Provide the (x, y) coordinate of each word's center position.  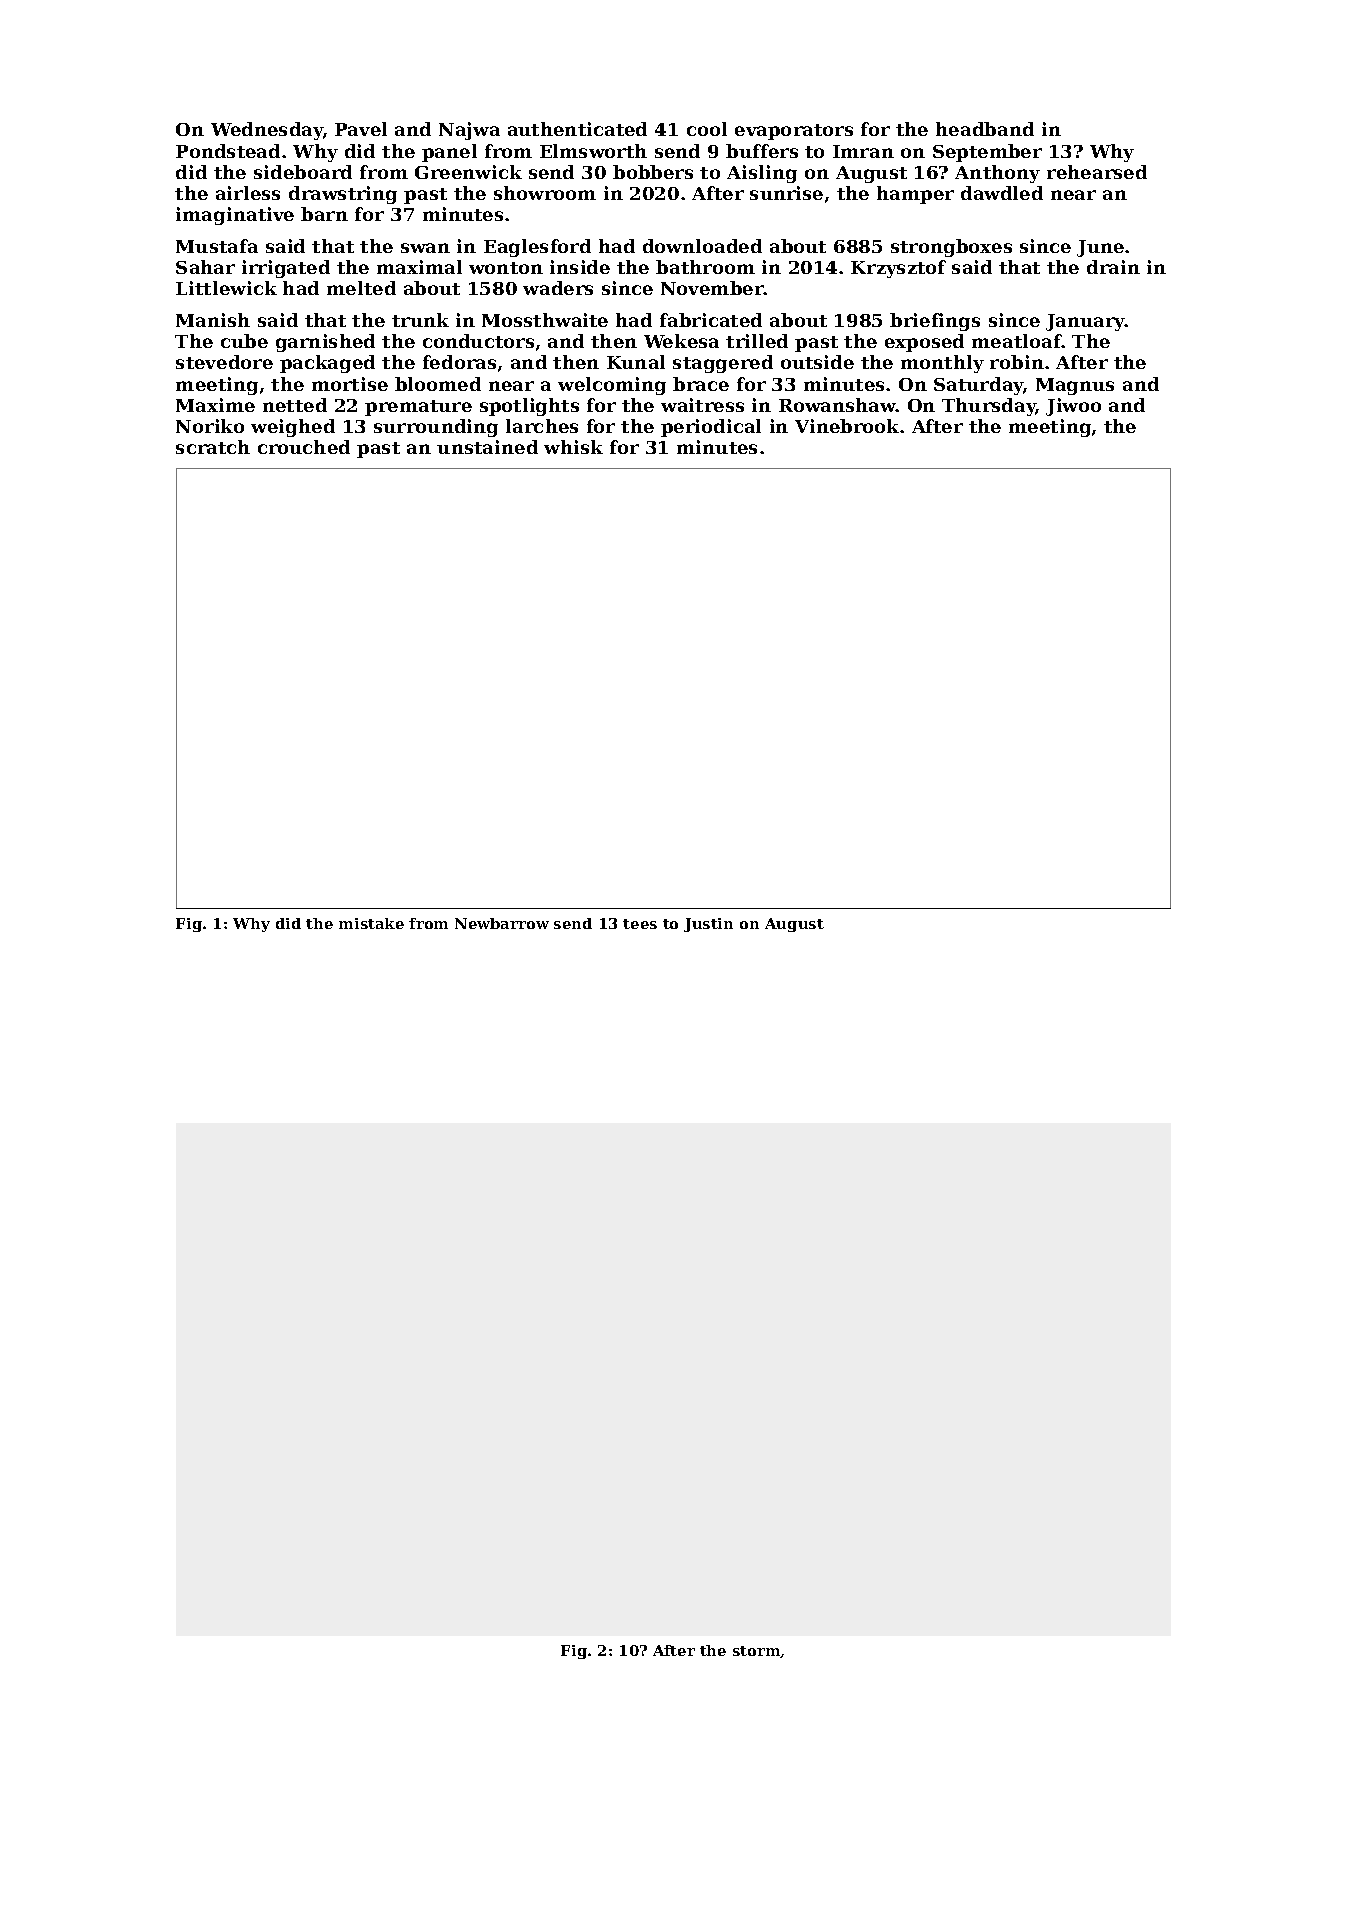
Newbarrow (502, 923)
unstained (487, 447)
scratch (213, 447)
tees (640, 924)
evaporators (794, 132)
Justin (708, 925)
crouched (304, 447)
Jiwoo (1073, 407)
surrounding (436, 428)
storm (757, 1652)
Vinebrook (847, 426)
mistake (371, 923)
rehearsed (1097, 172)
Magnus (1075, 386)
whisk (573, 447)
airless (248, 193)
